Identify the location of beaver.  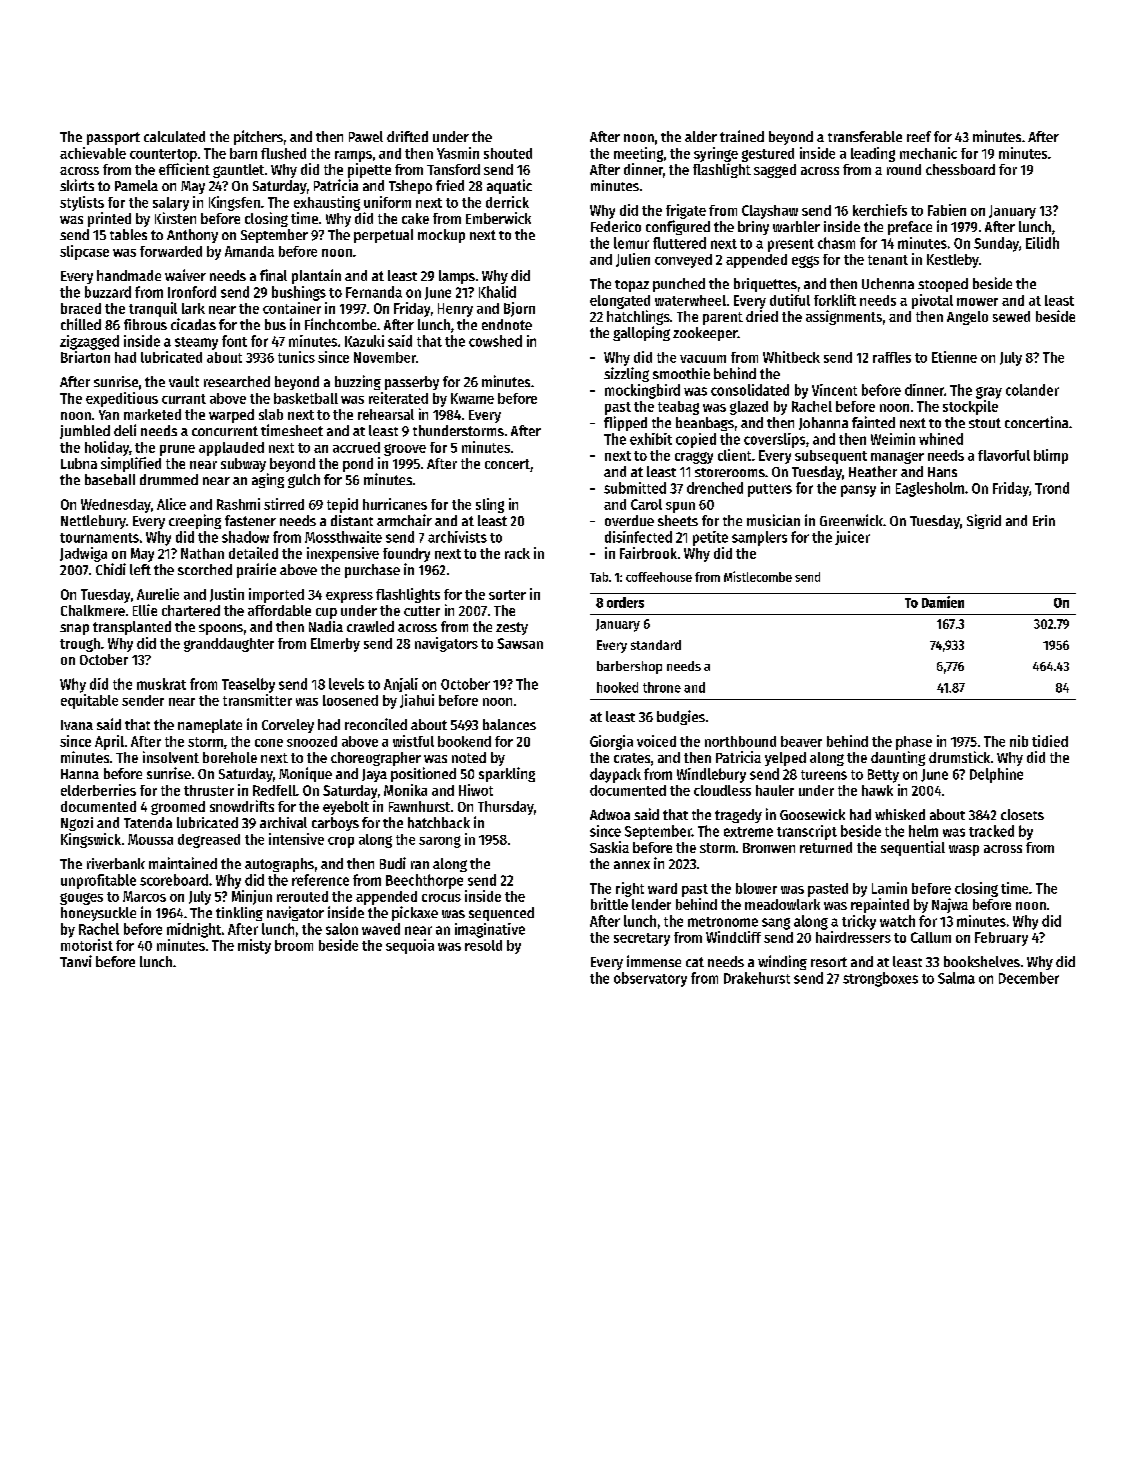
(801, 741).
